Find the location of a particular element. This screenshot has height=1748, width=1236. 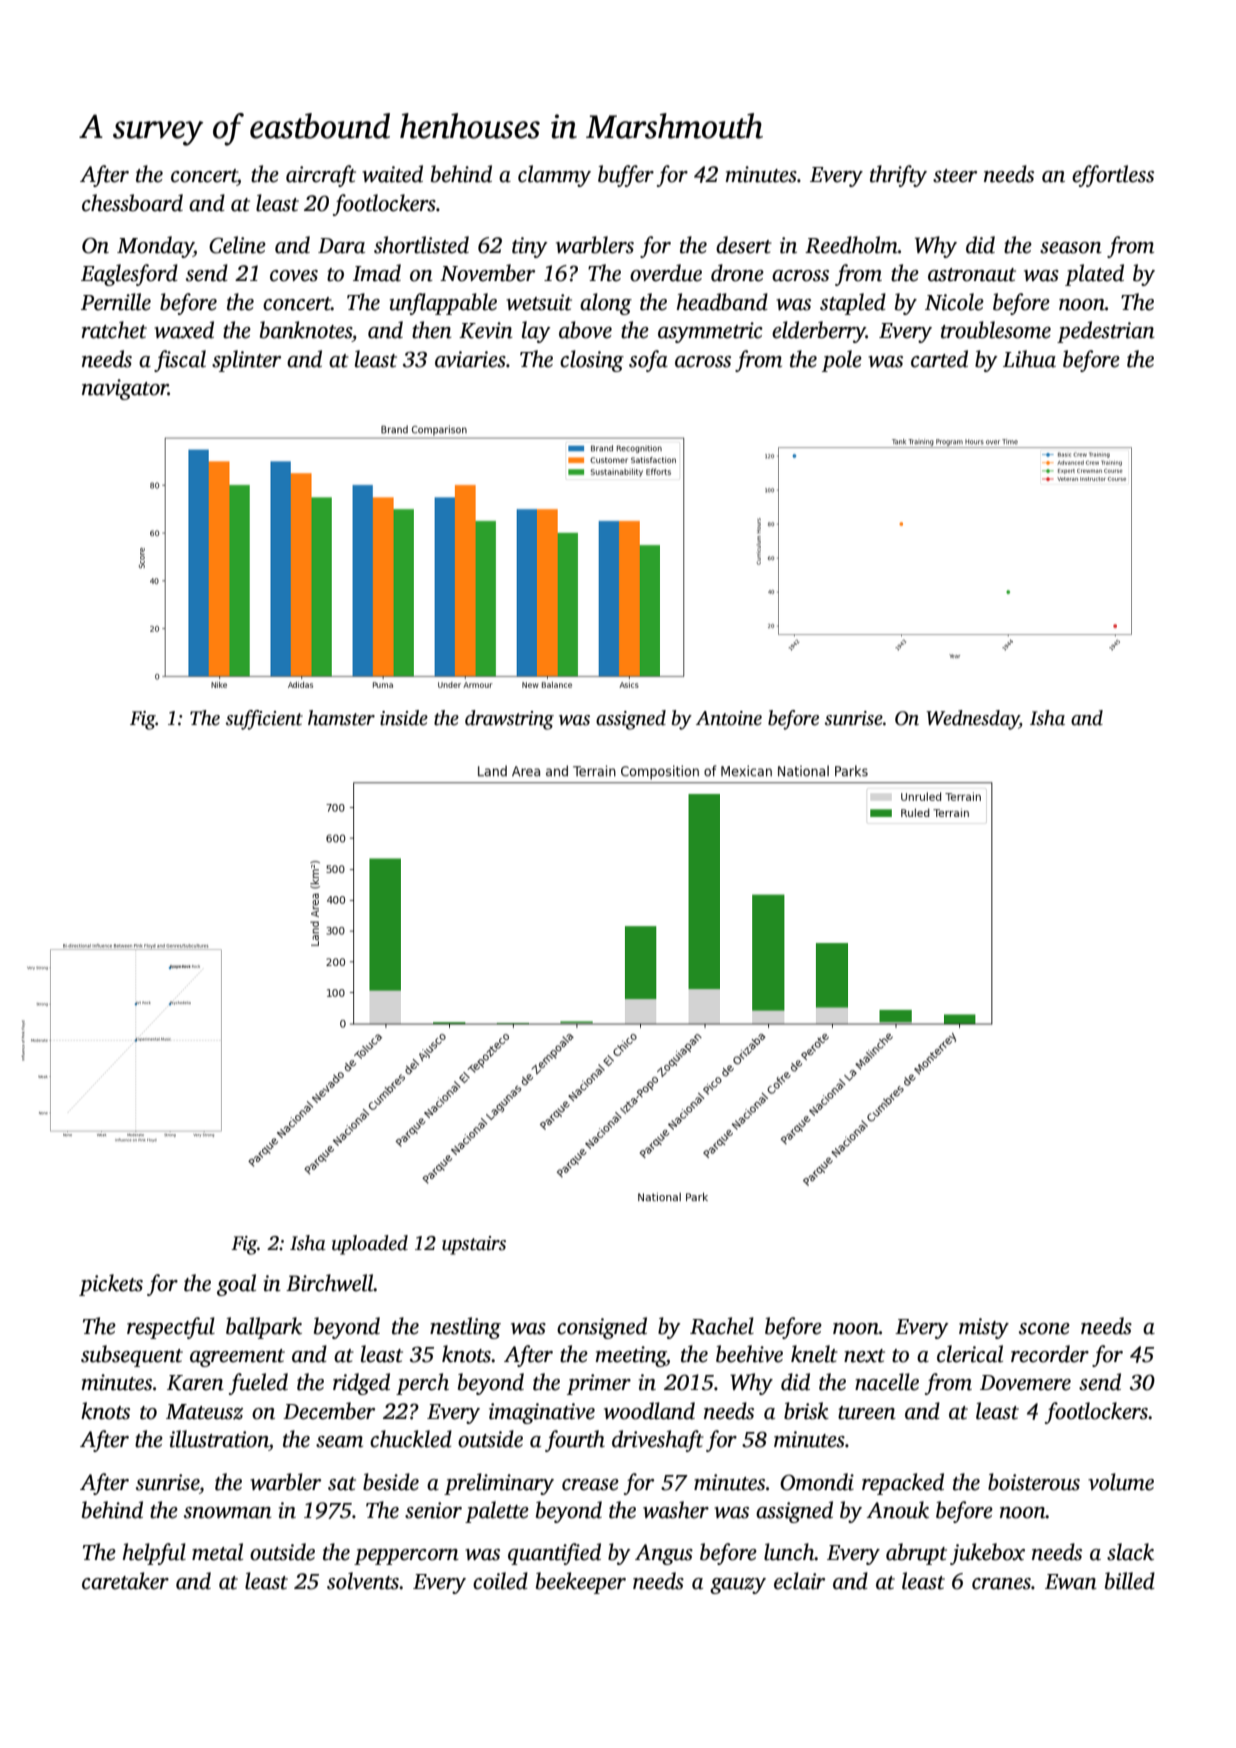

headband is located at coordinates (722, 302).
